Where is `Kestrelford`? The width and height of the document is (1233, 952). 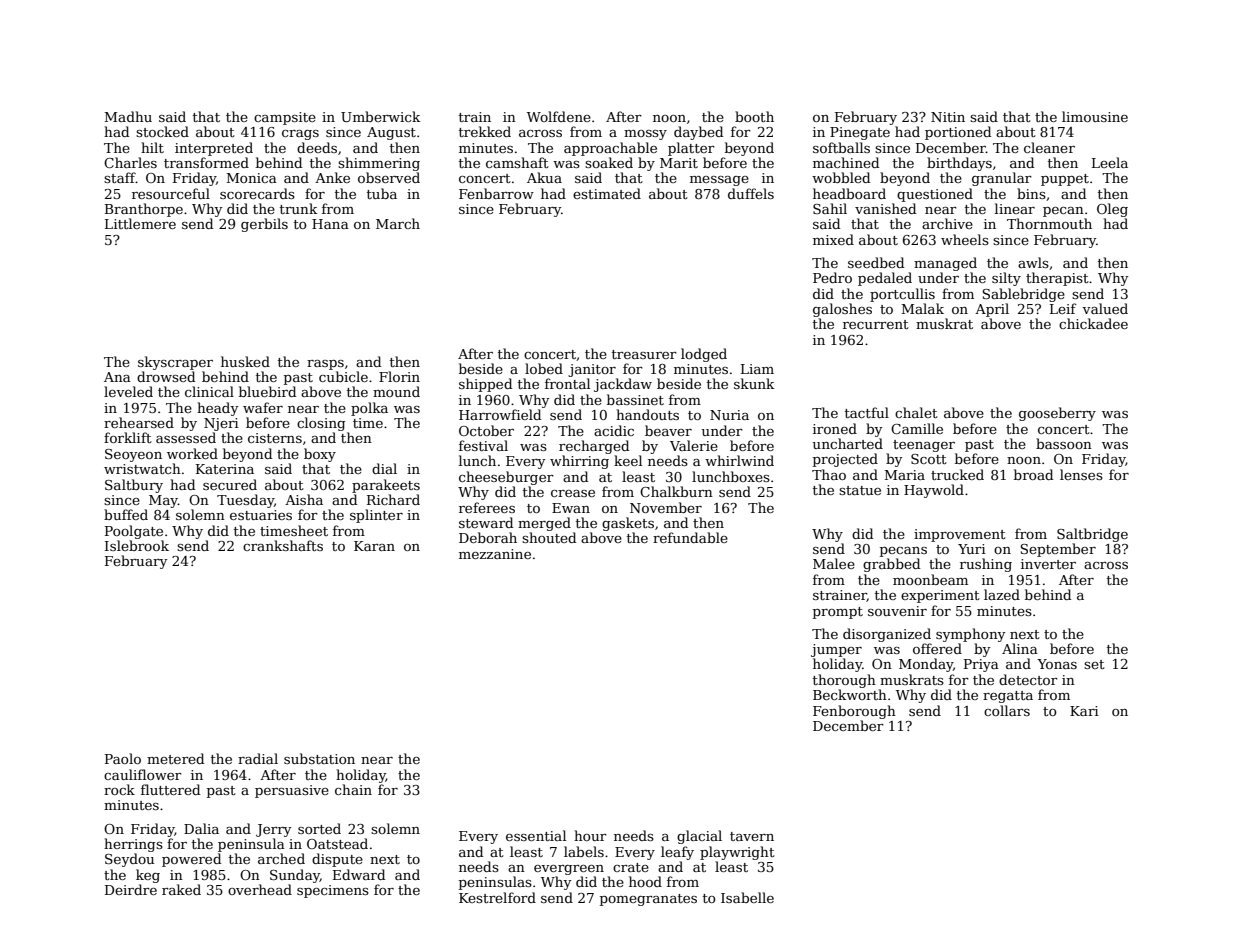
Kestrelford is located at coordinates (497, 897).
